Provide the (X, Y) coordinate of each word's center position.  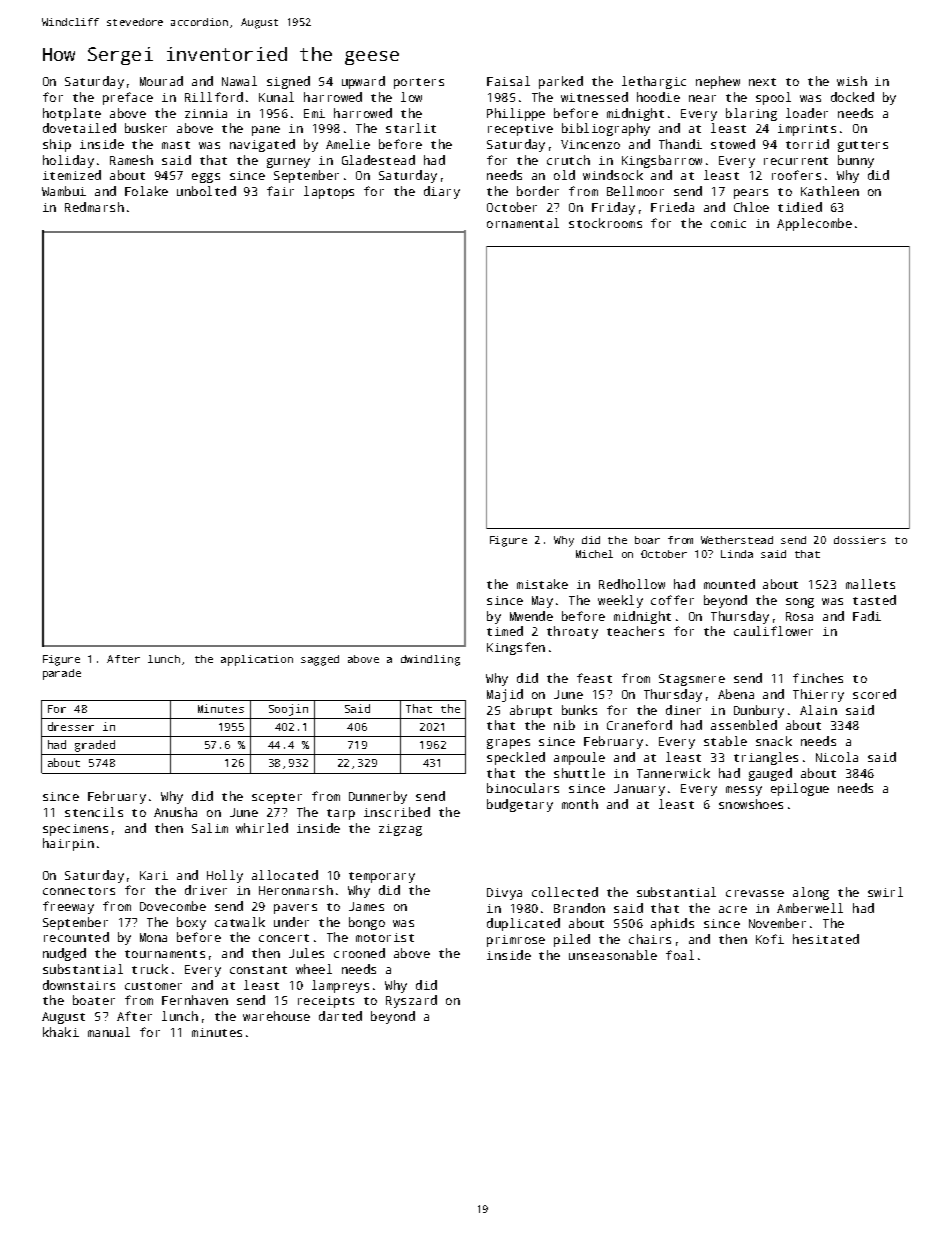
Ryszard (411, 1001)
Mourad (161, 81)
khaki (61, 1032)
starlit (411, 128)
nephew (718, 82)
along (811, 893)
